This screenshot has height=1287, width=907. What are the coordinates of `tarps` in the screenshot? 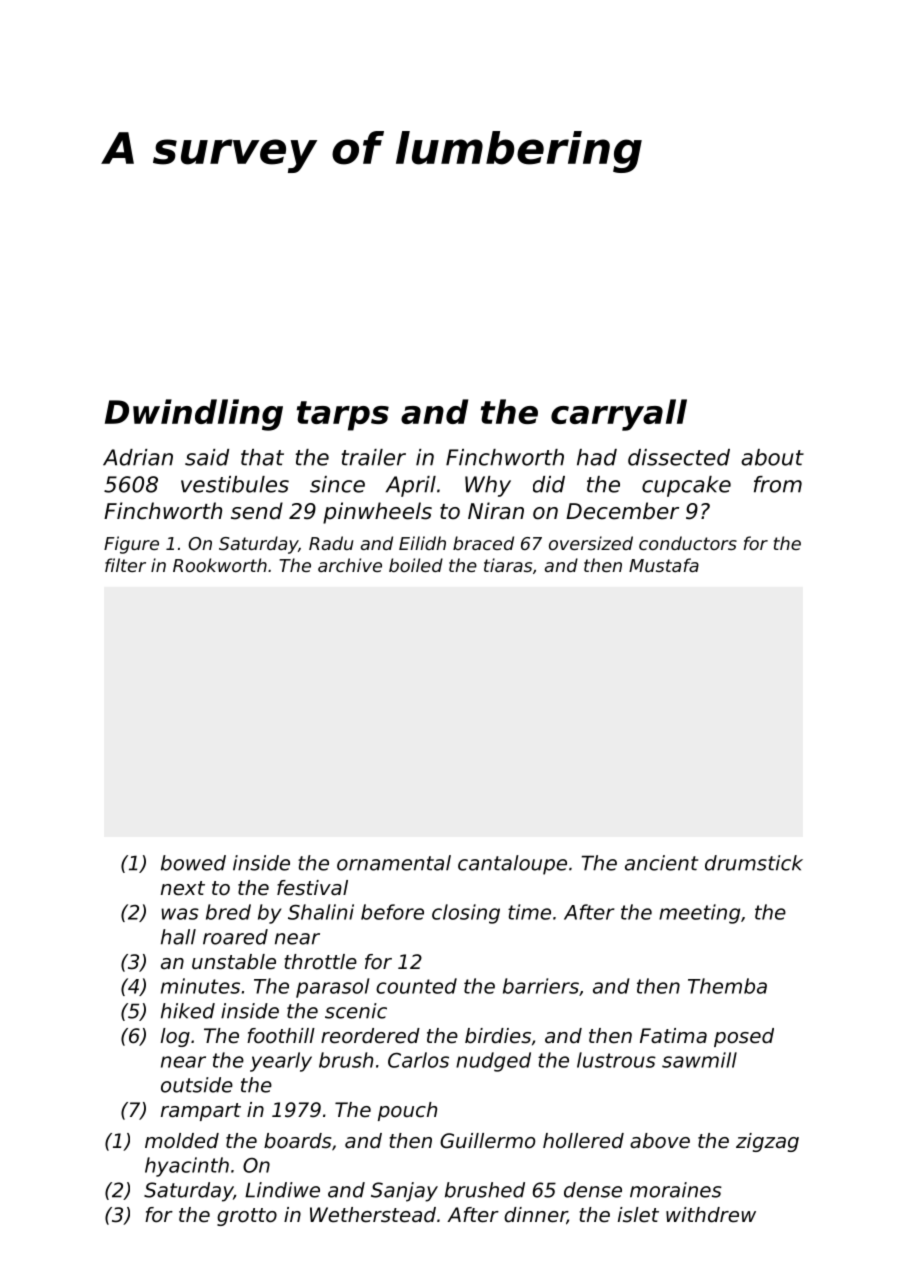 It's located at (343, 416).
